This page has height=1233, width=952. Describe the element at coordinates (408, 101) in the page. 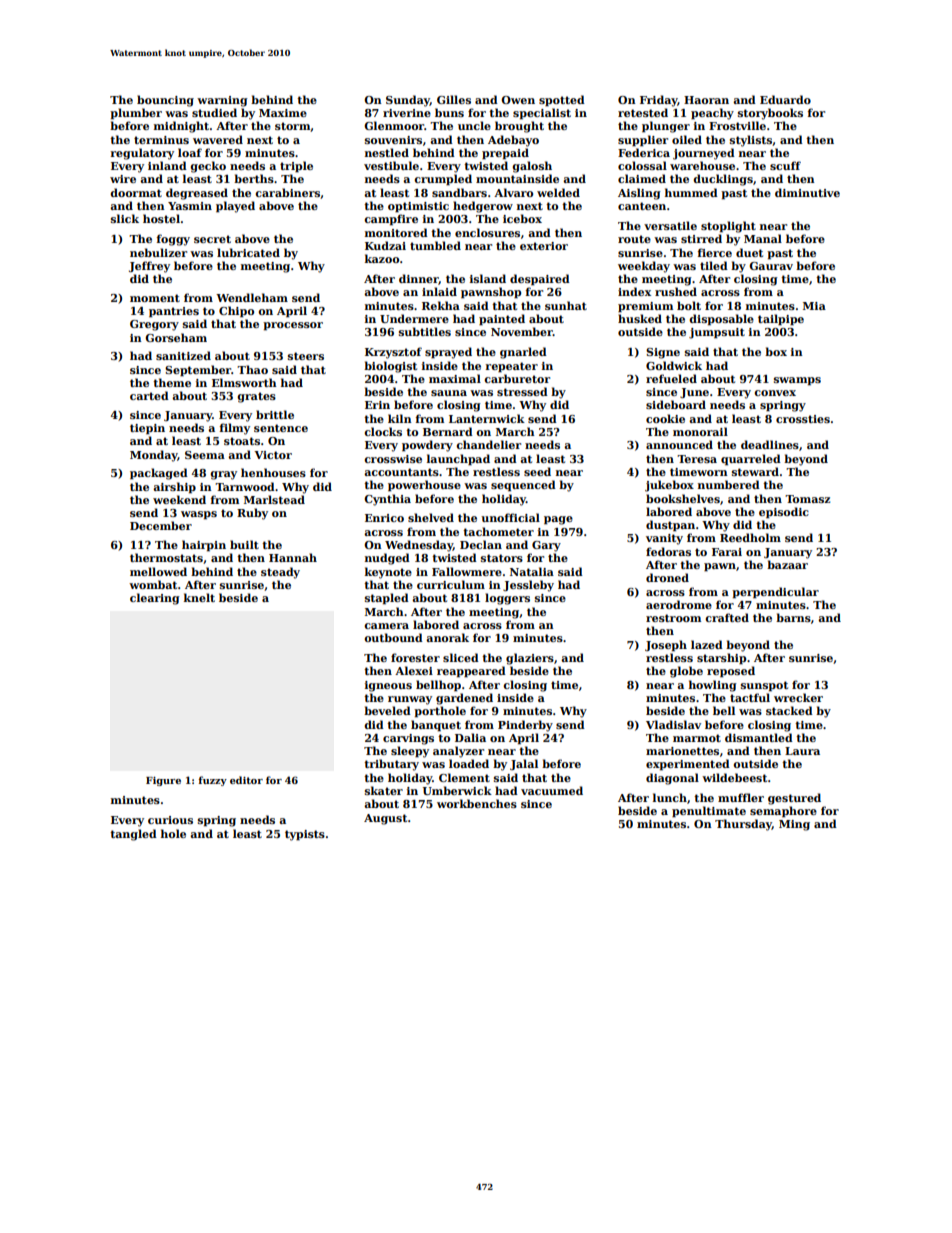

I see `Sunday` at that location.
